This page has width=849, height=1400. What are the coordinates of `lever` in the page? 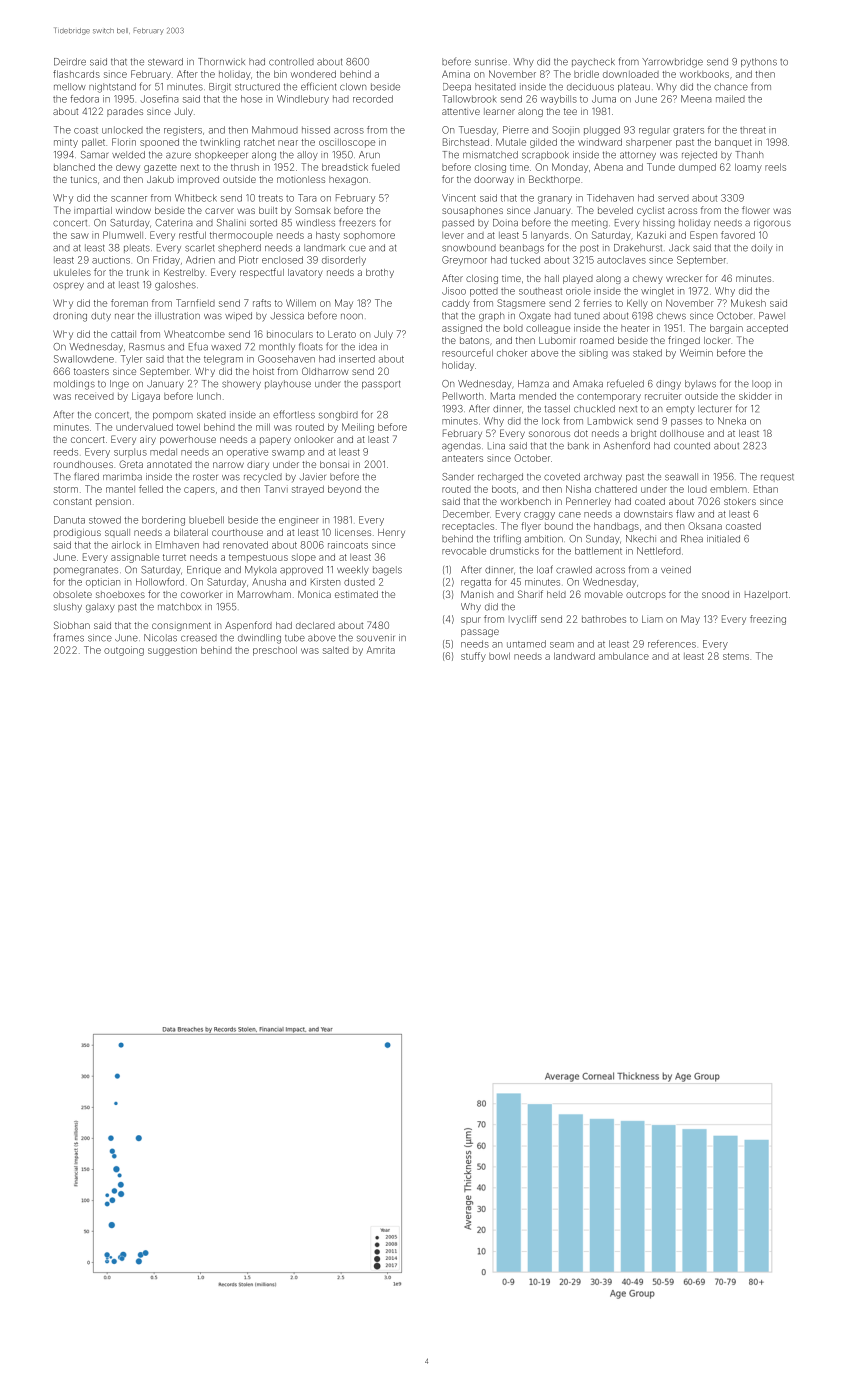 It's located at (453, 235).
